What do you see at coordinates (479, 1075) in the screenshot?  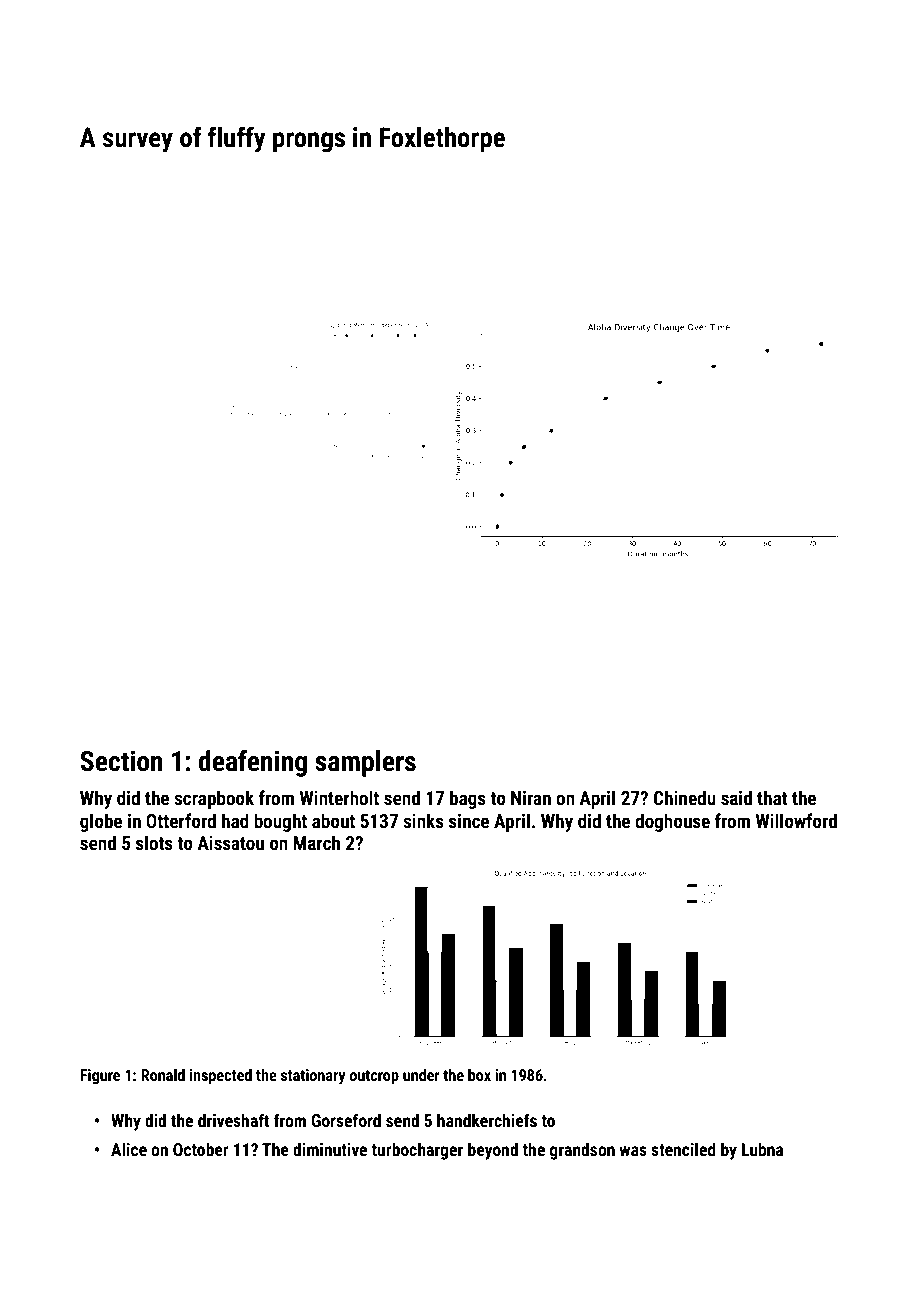 I see `box` at bounding box center [479, 1075].
